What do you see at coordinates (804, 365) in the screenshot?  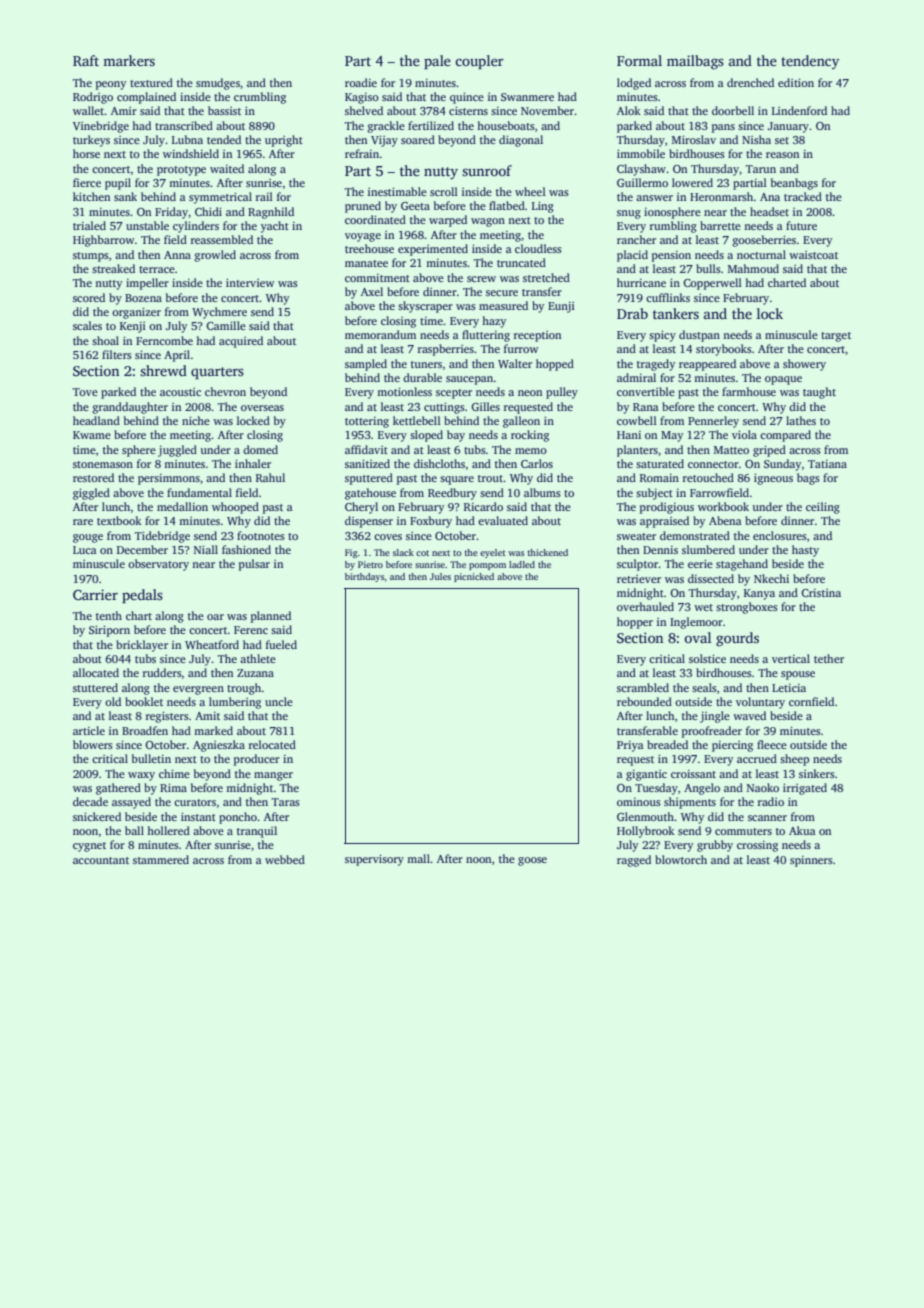 I see `showery` at bounding box center [804, 365].
